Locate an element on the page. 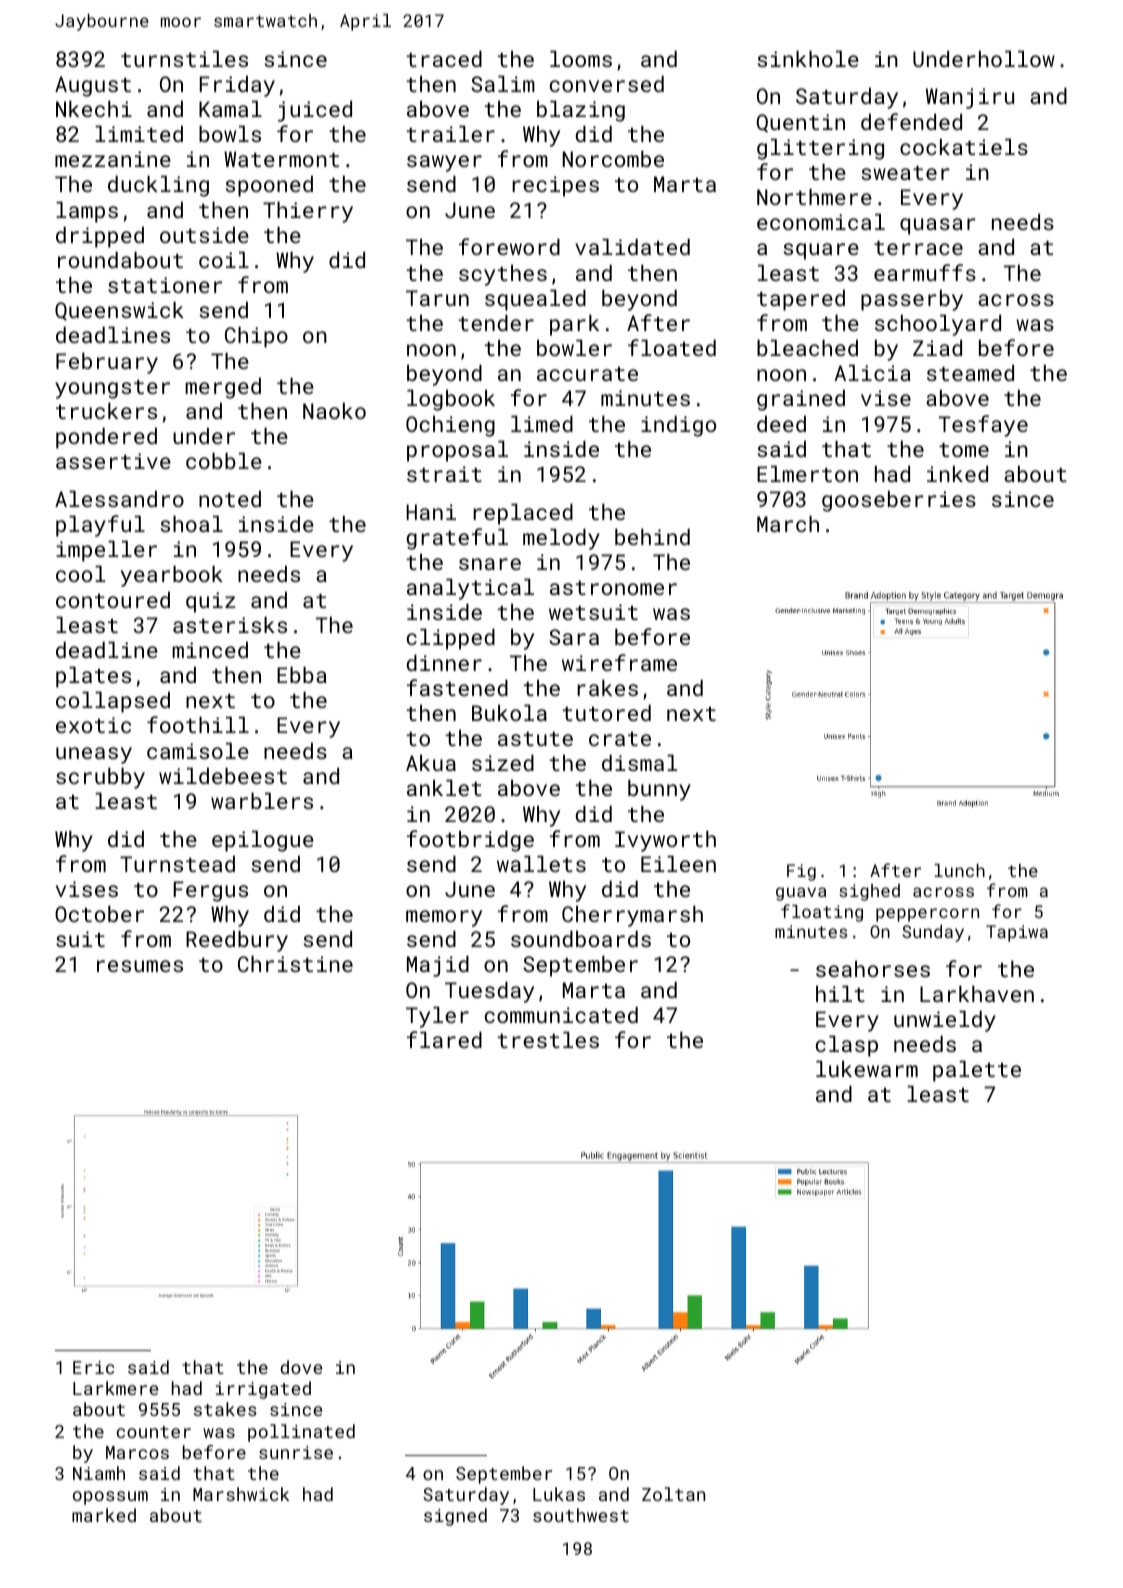  lukewarm is located at coordinates (867, 1068).
